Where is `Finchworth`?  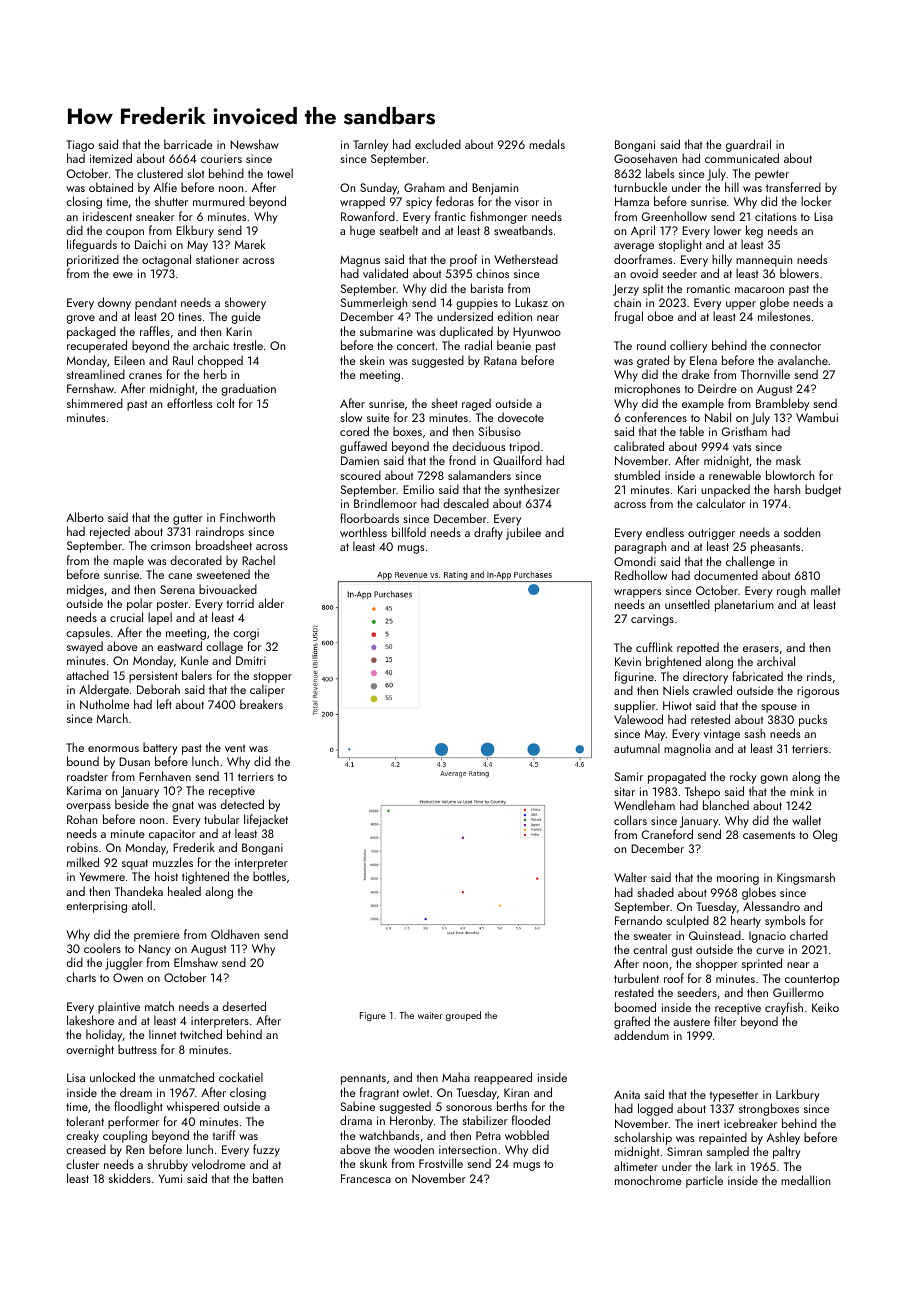 Finchworth is located at coordinates (247, 517).
